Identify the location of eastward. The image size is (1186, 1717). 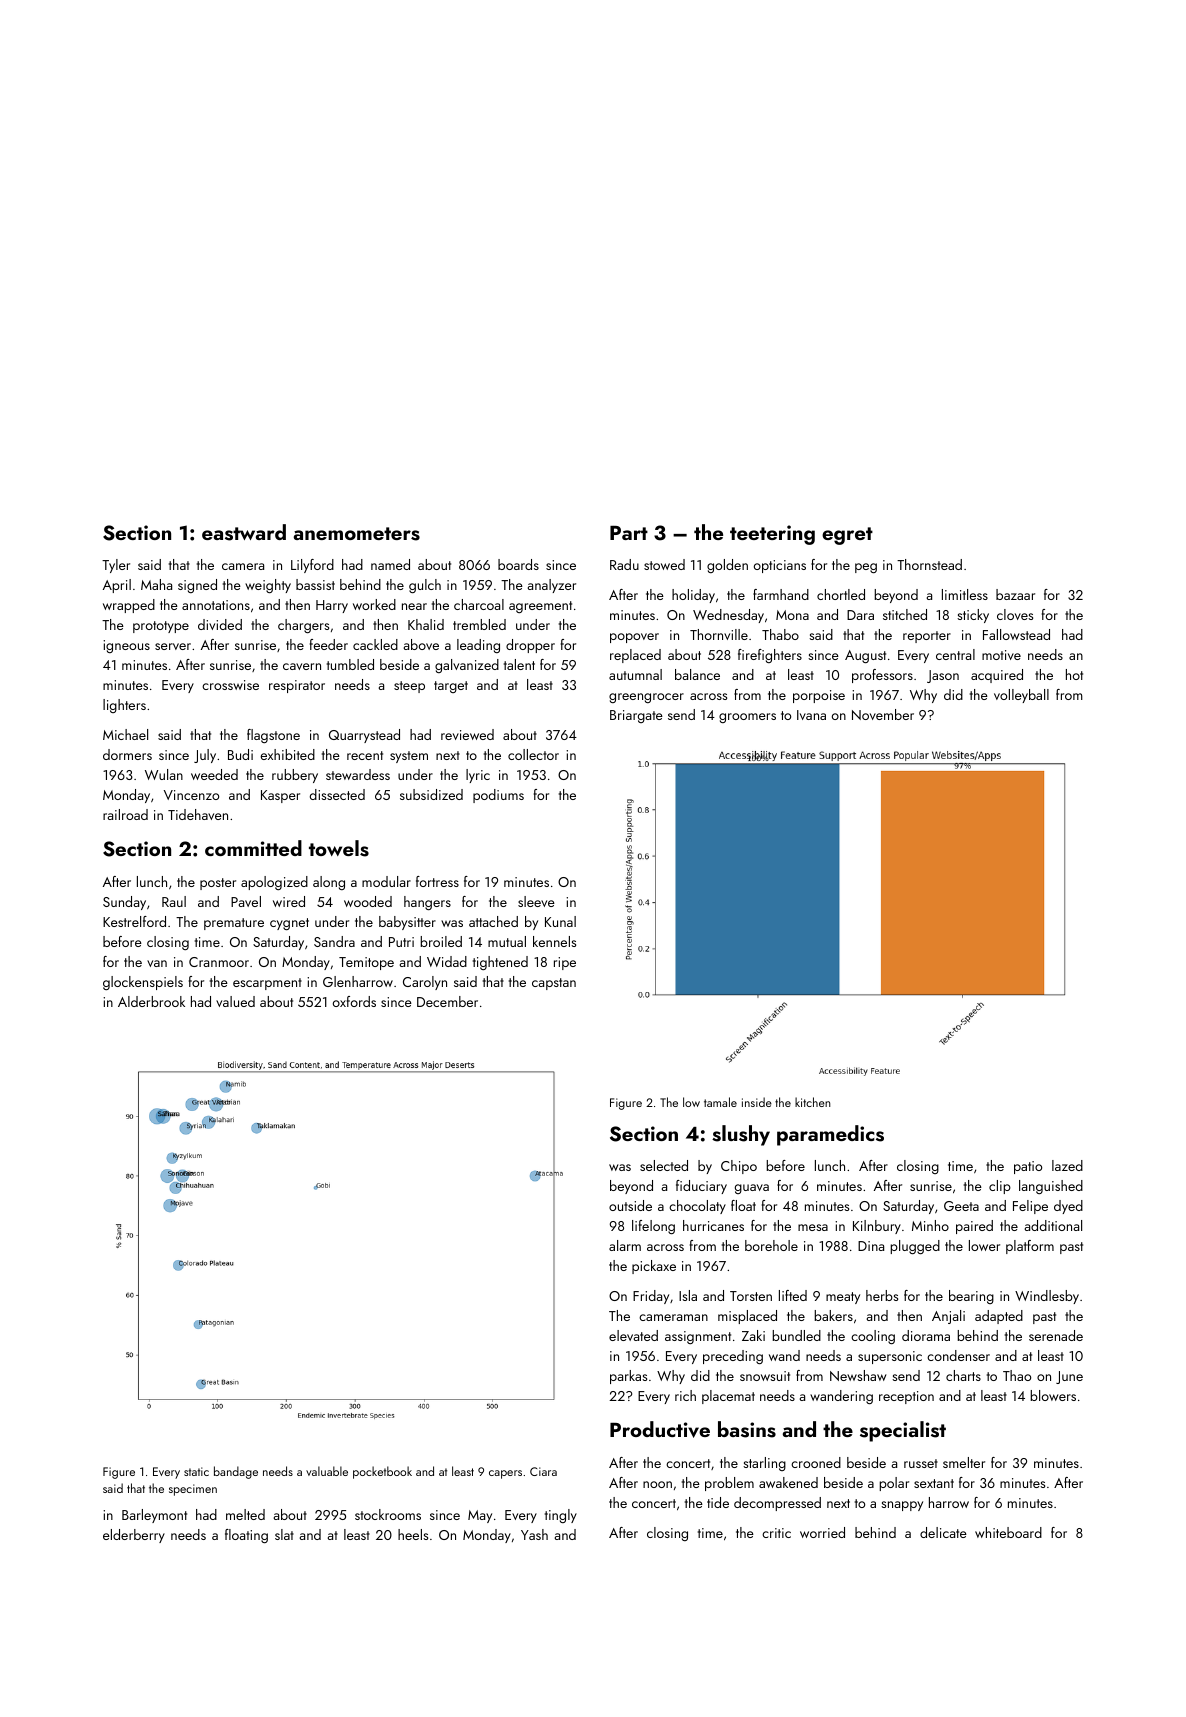
(244, 532).
